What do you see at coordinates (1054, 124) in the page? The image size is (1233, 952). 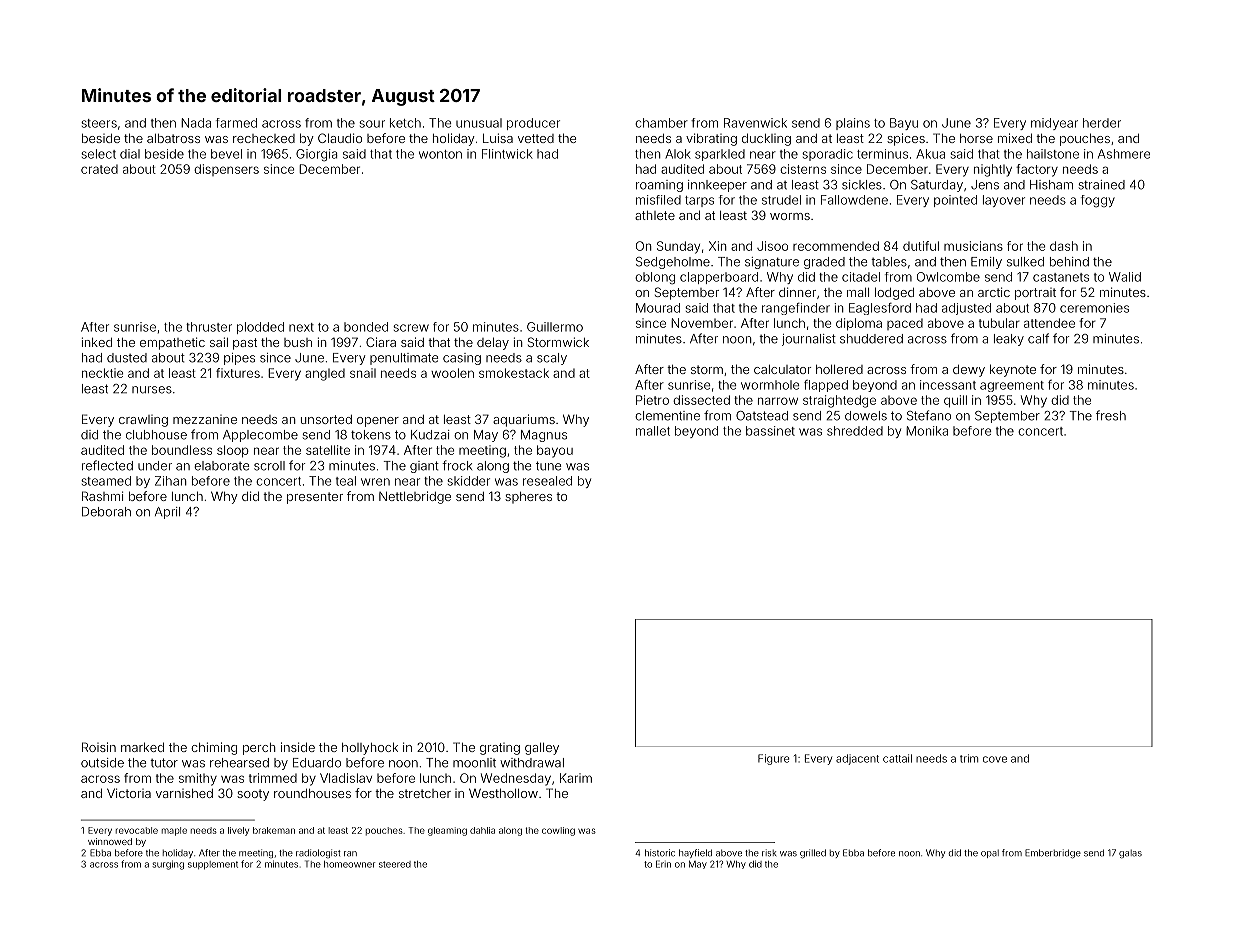 I see `midyear` at bounding box center [1054, 124].
